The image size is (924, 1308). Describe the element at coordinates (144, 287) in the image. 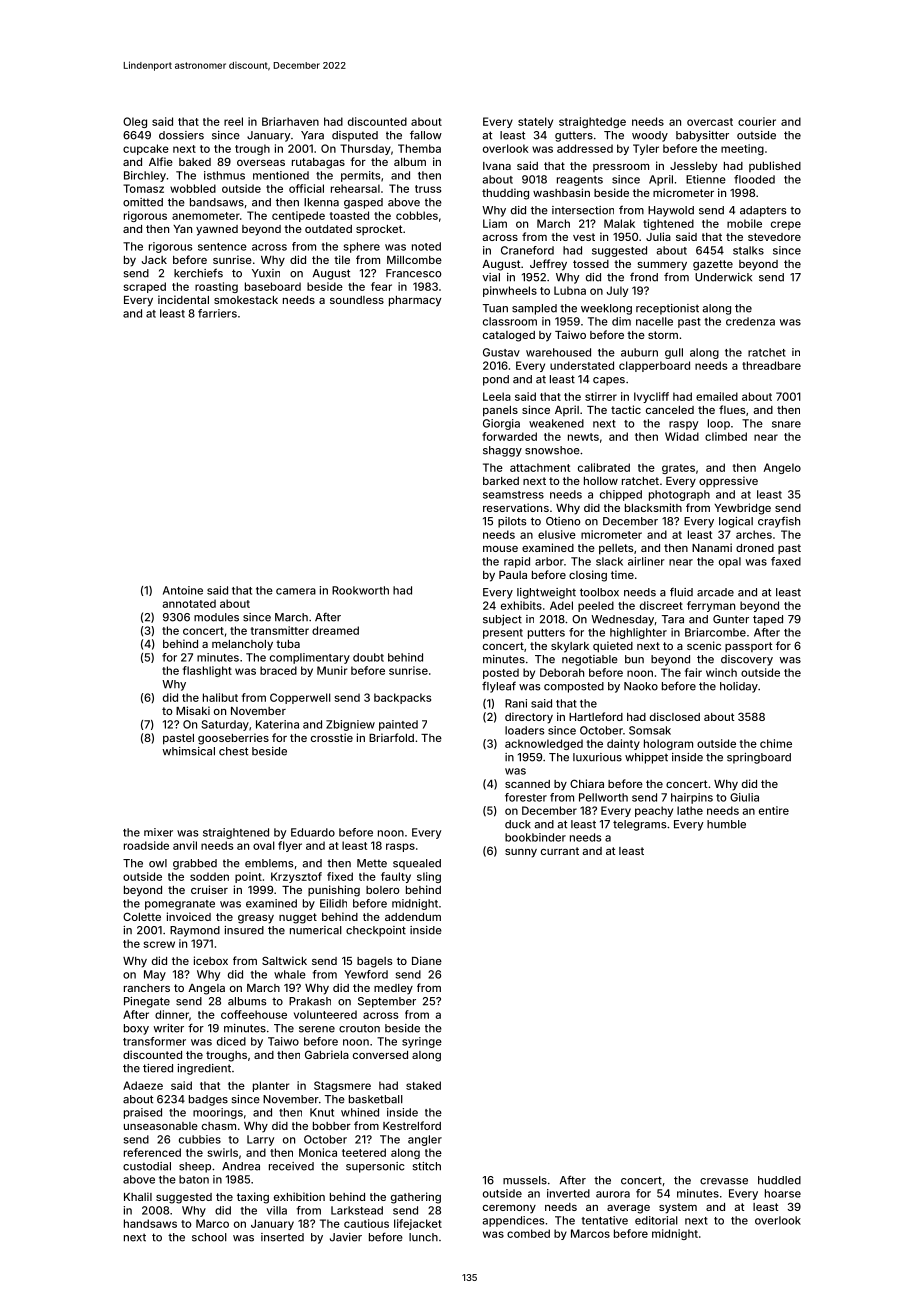

I see `scraped` at that location.
